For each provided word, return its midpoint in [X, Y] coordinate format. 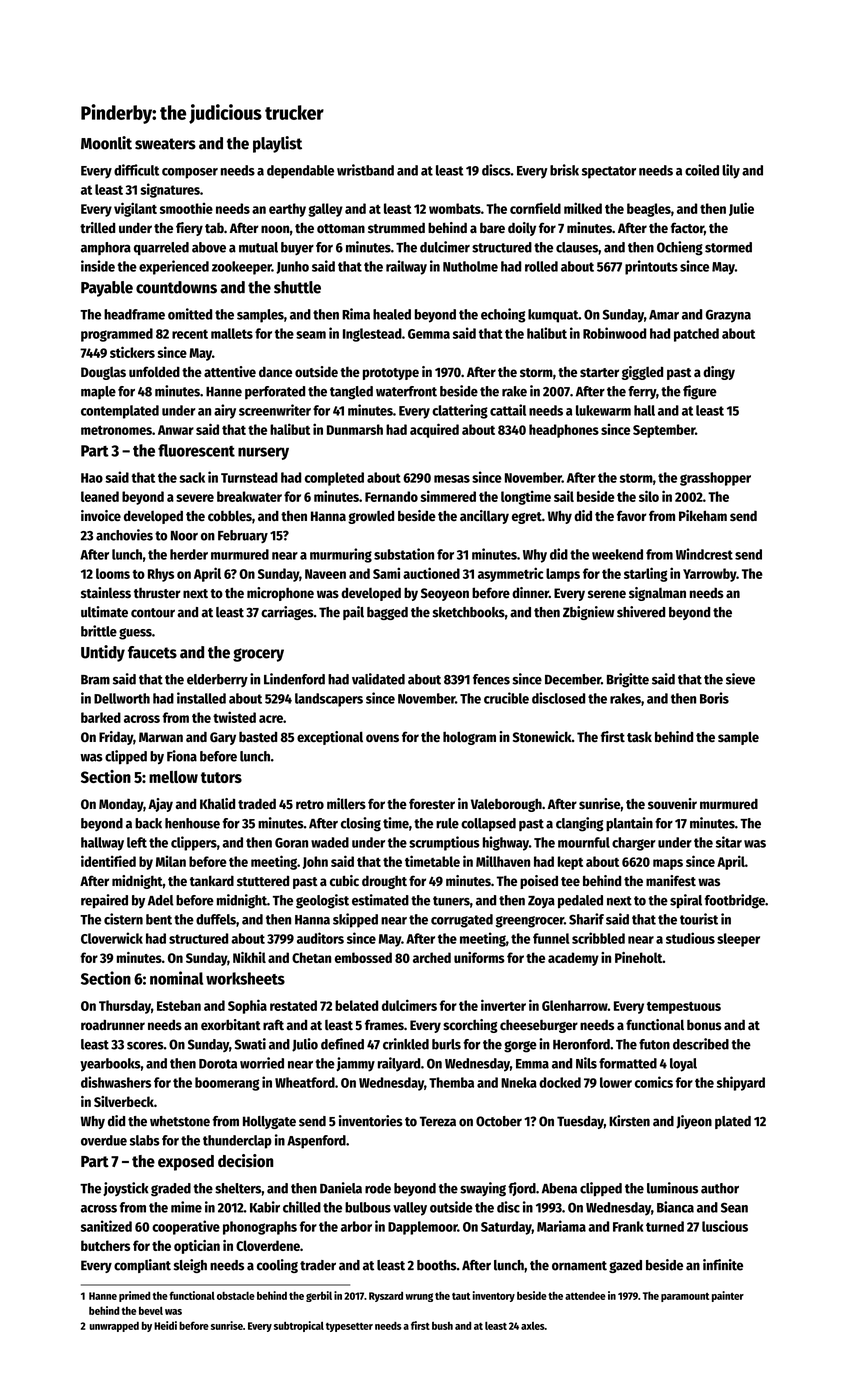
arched [432, 957]
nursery [263, 453]
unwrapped [114, 1326]
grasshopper [715, 479]
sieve [740, 679]
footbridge [734, 901]
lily [731, 171]
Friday [116, 738]
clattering [460, 411]
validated [378, 679]
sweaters [165, 144]
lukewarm [603, 410]
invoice [101, 515]
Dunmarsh [355, 429]
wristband [365, 170]
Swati [250, 1044]
